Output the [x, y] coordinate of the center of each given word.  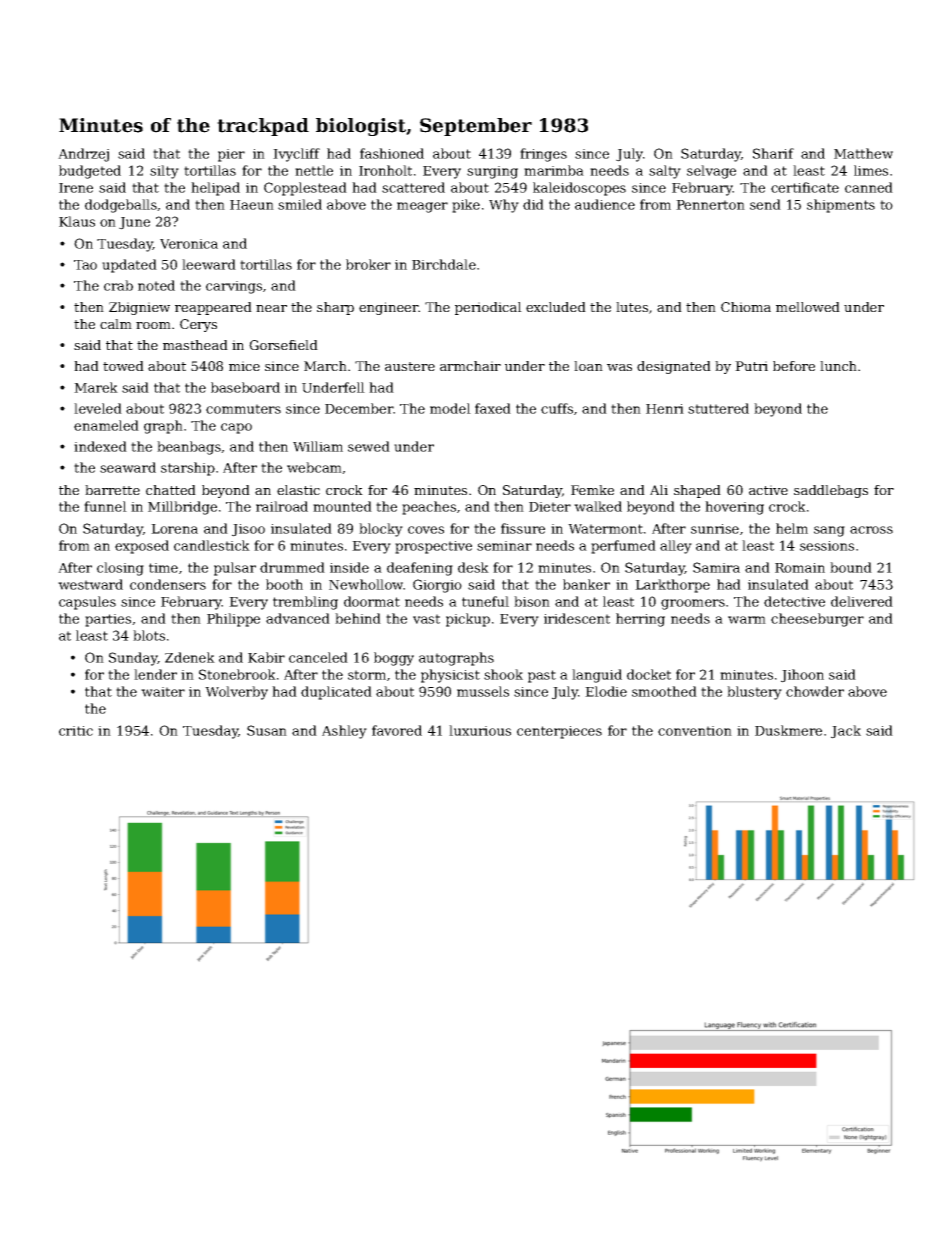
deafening [420, 569]
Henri [665, 409]
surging [492, 172]
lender [155, 674]
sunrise [715, 529]
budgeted [90, 172]
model [450, 408]
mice [244, 366]
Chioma [746, 307]
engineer [388, 308]
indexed [100, 446]
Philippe [233, 620]
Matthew [863, 153]
